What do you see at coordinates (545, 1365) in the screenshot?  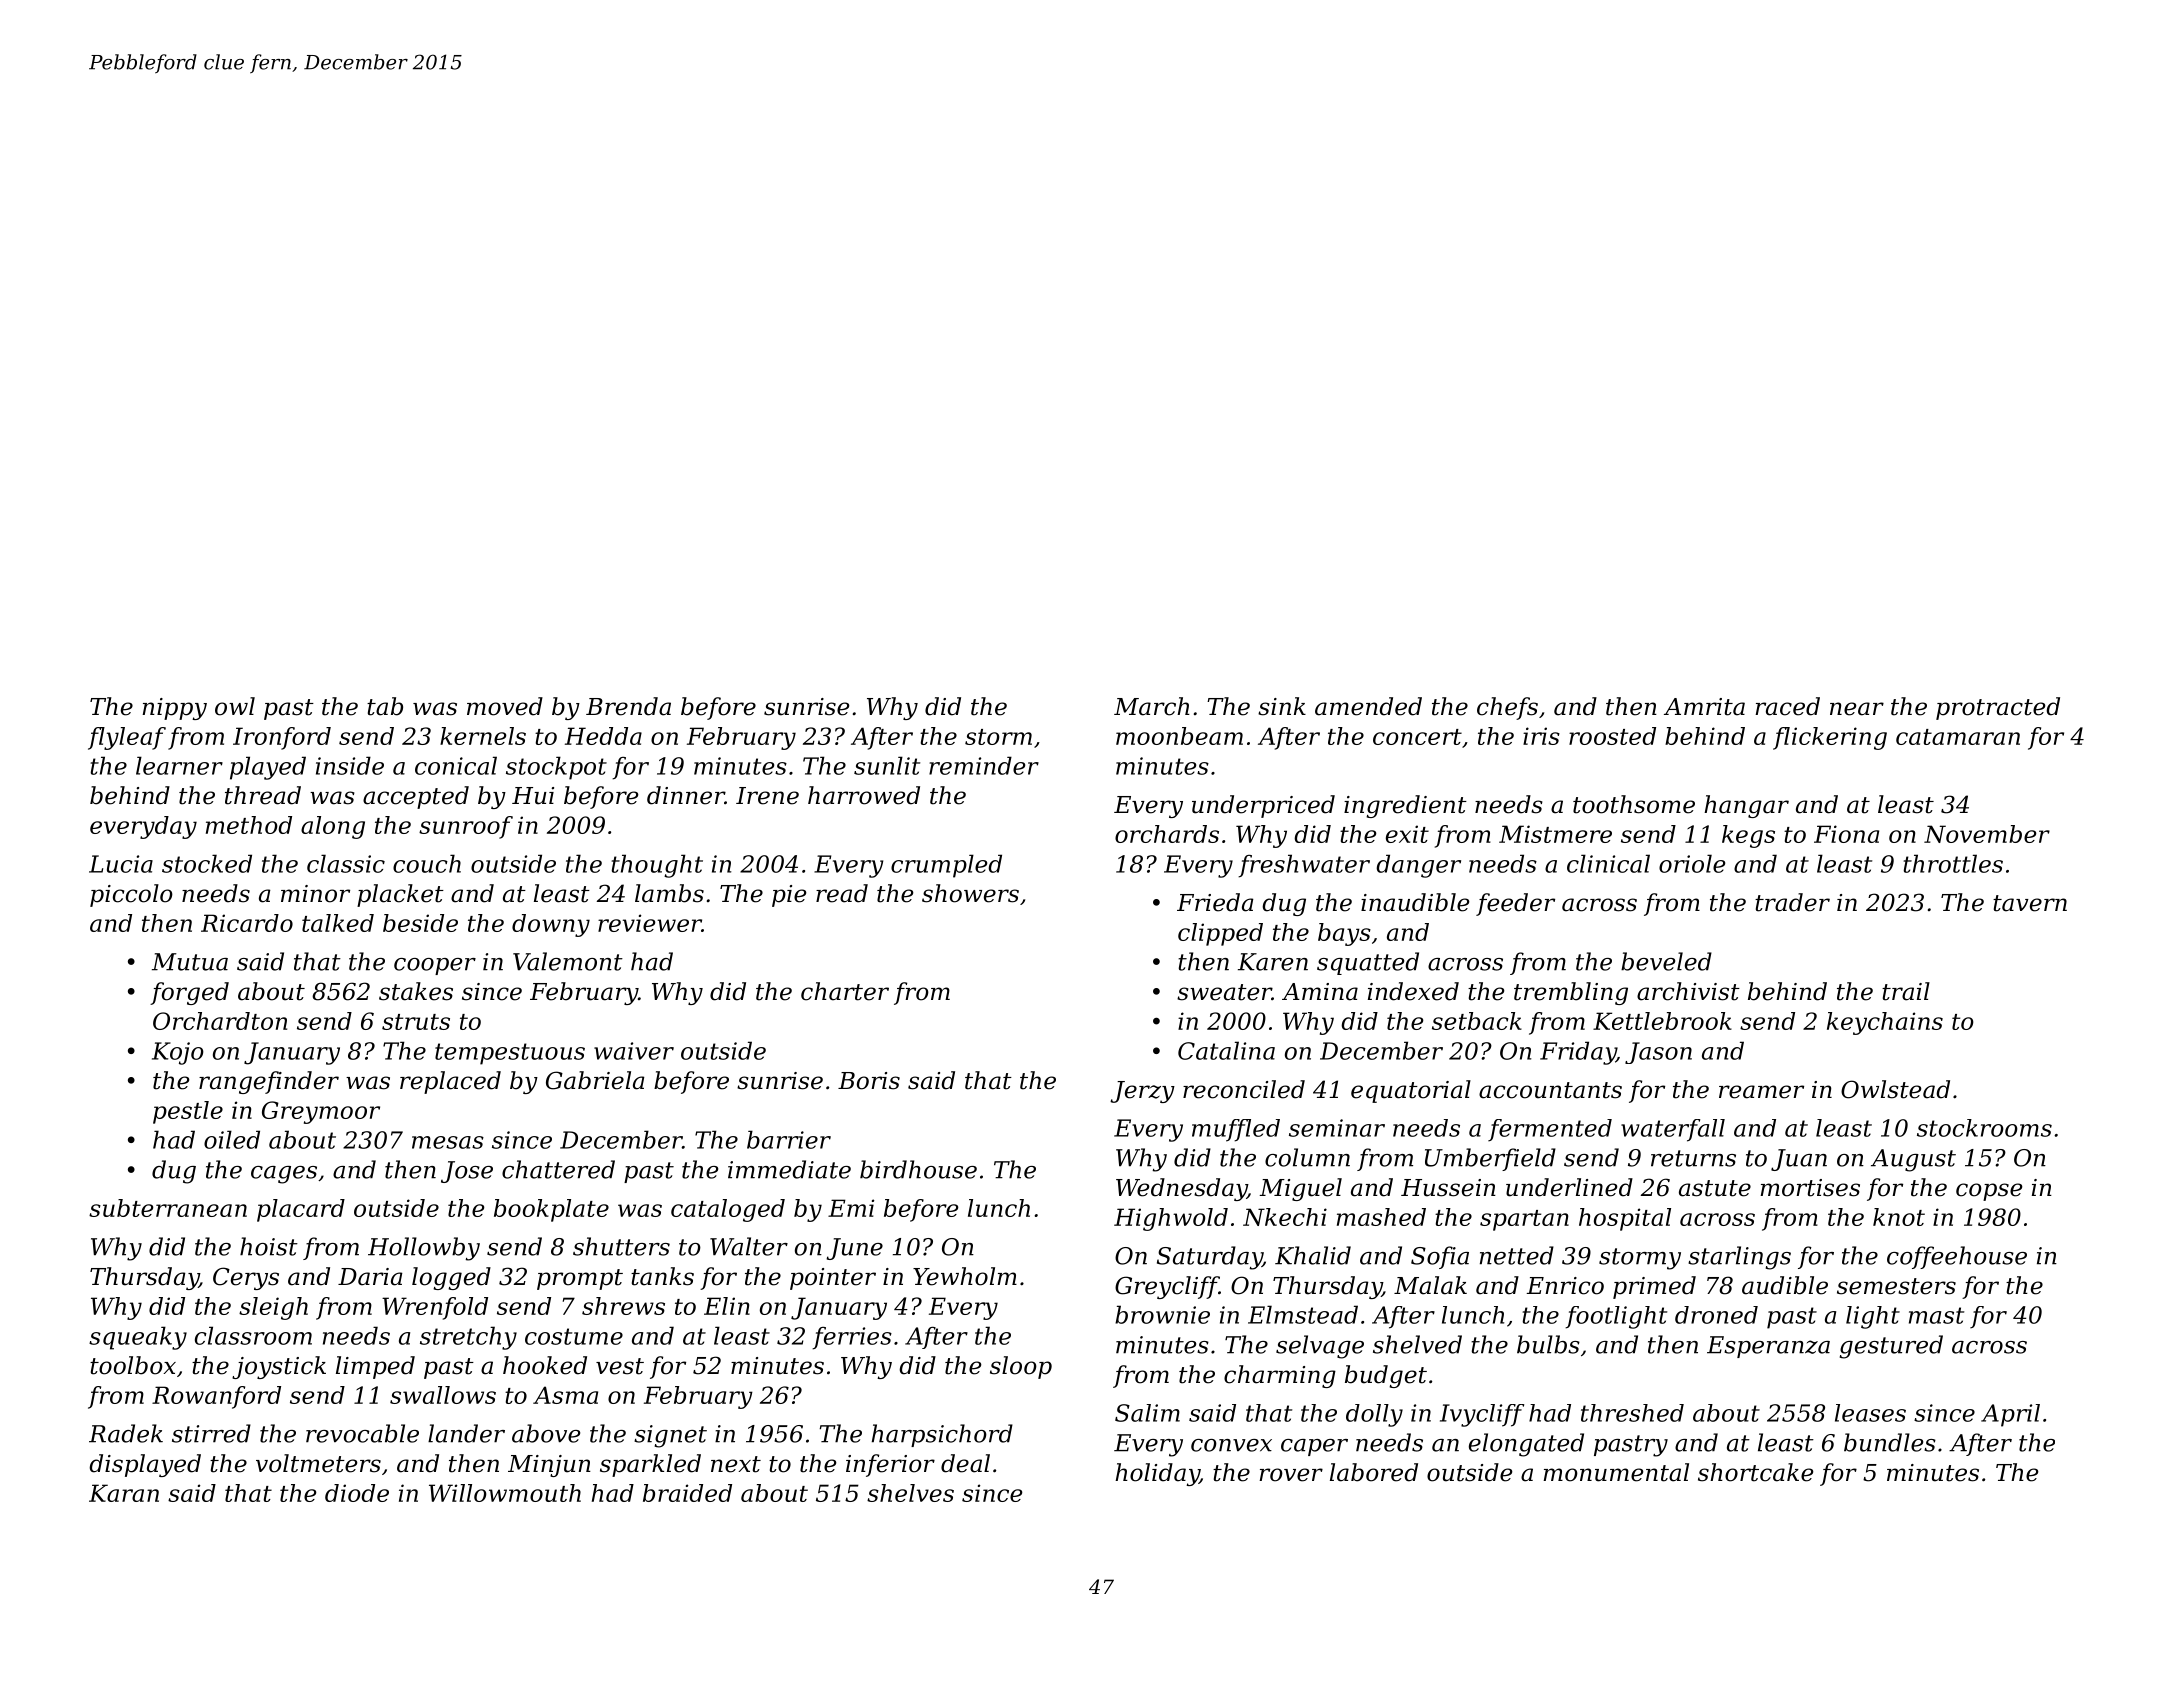 I see `hooked` at bounding box center [545, 1365].
